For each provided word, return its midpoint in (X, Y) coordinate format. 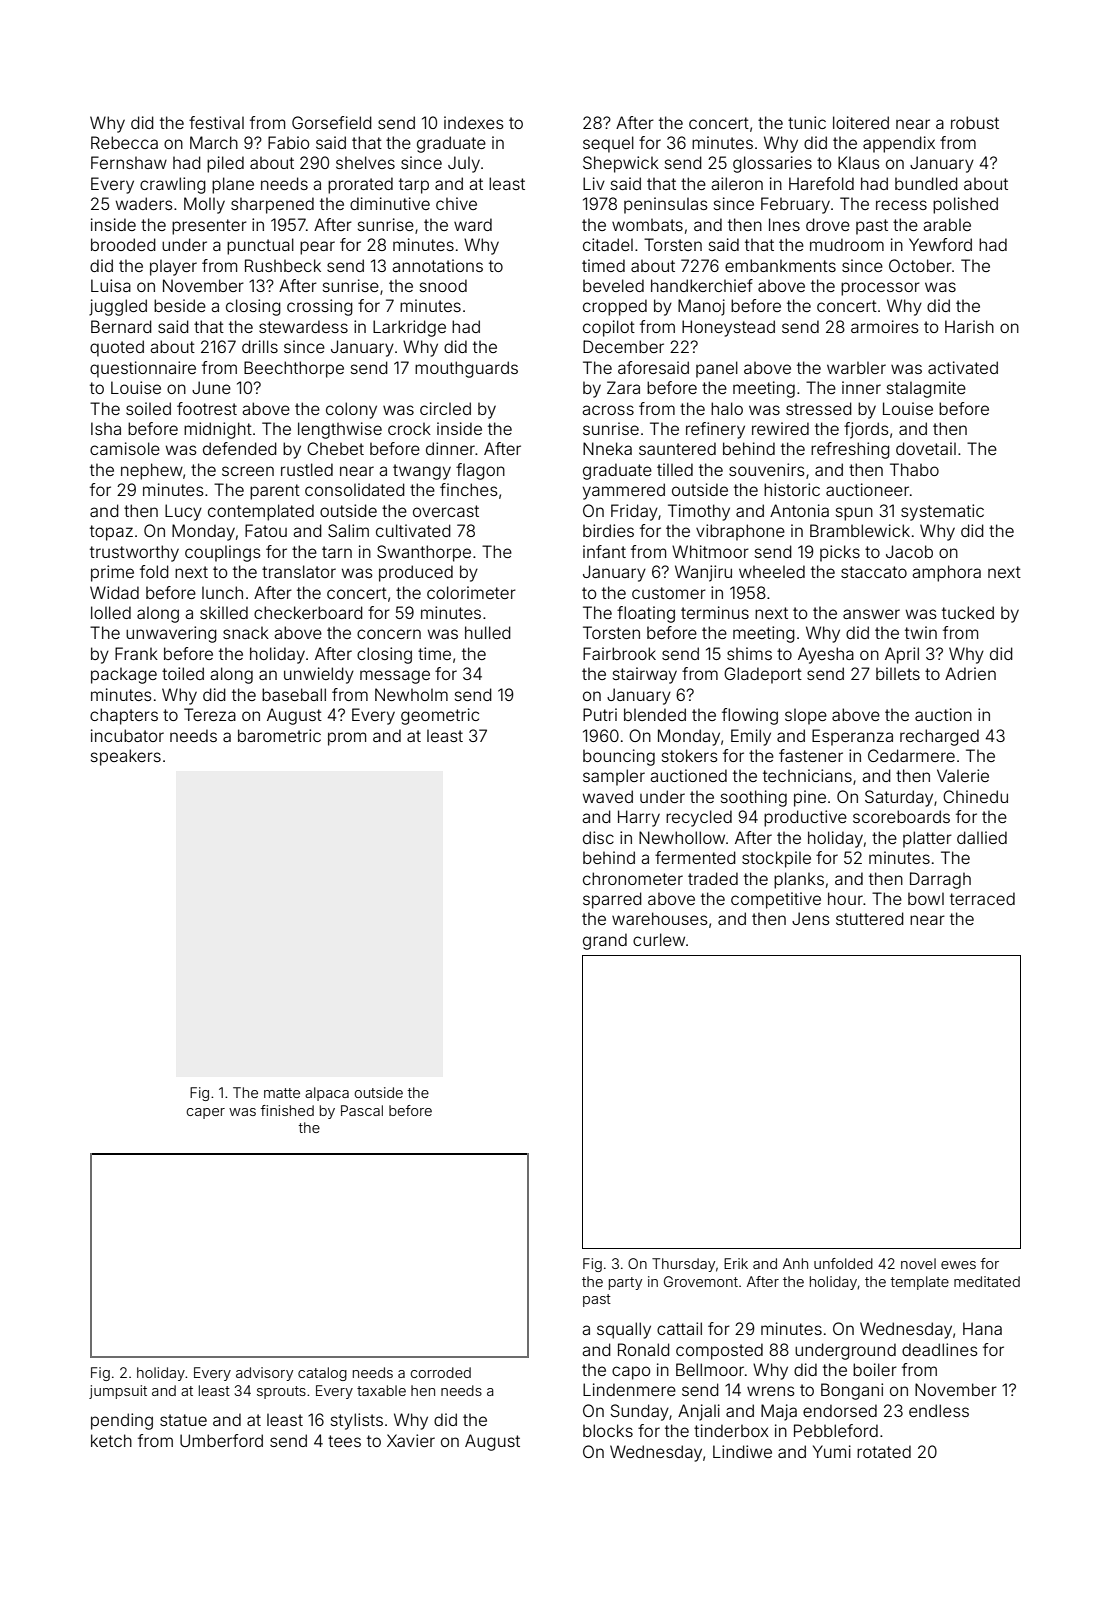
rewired (780, 428)
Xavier (411, 1440)
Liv (594, 183)
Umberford (221, 1440)
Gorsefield (332, 122)
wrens (771, 1391)
